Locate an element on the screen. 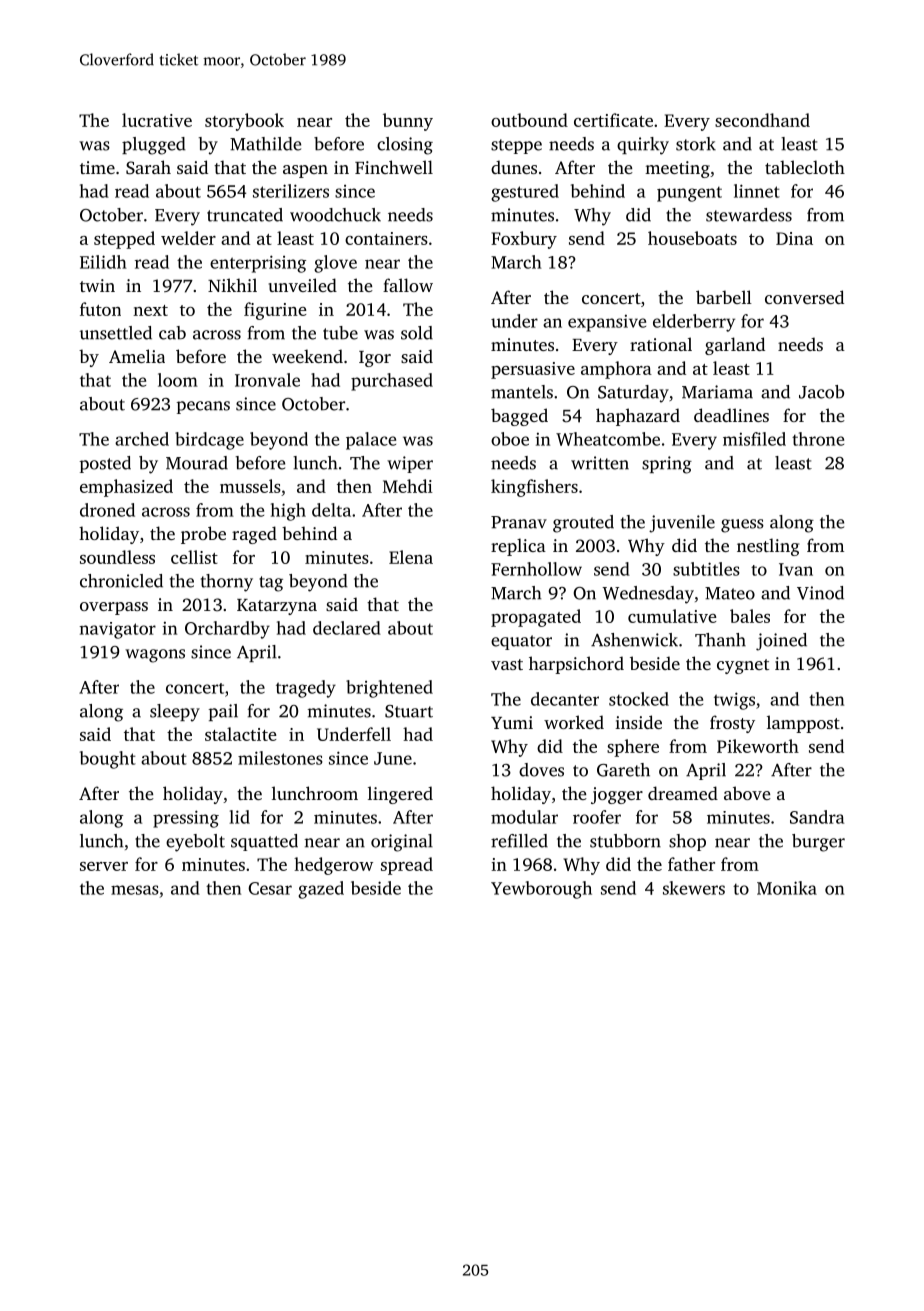 This screenshot has height=1311, width=924. Monika is located at coordinates (787, 888).
